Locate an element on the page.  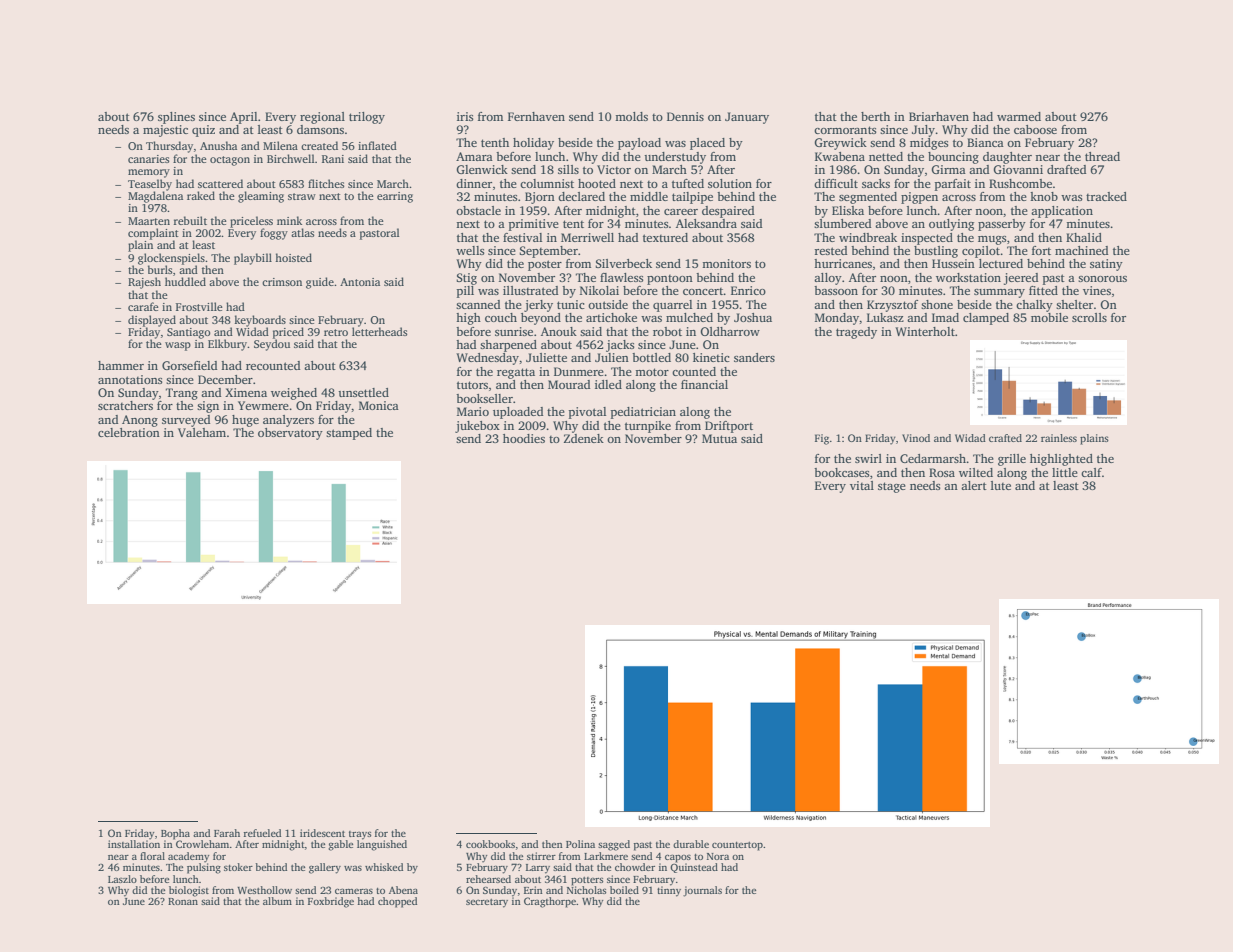
Fernhaven is located at coordinates (536, 116).
